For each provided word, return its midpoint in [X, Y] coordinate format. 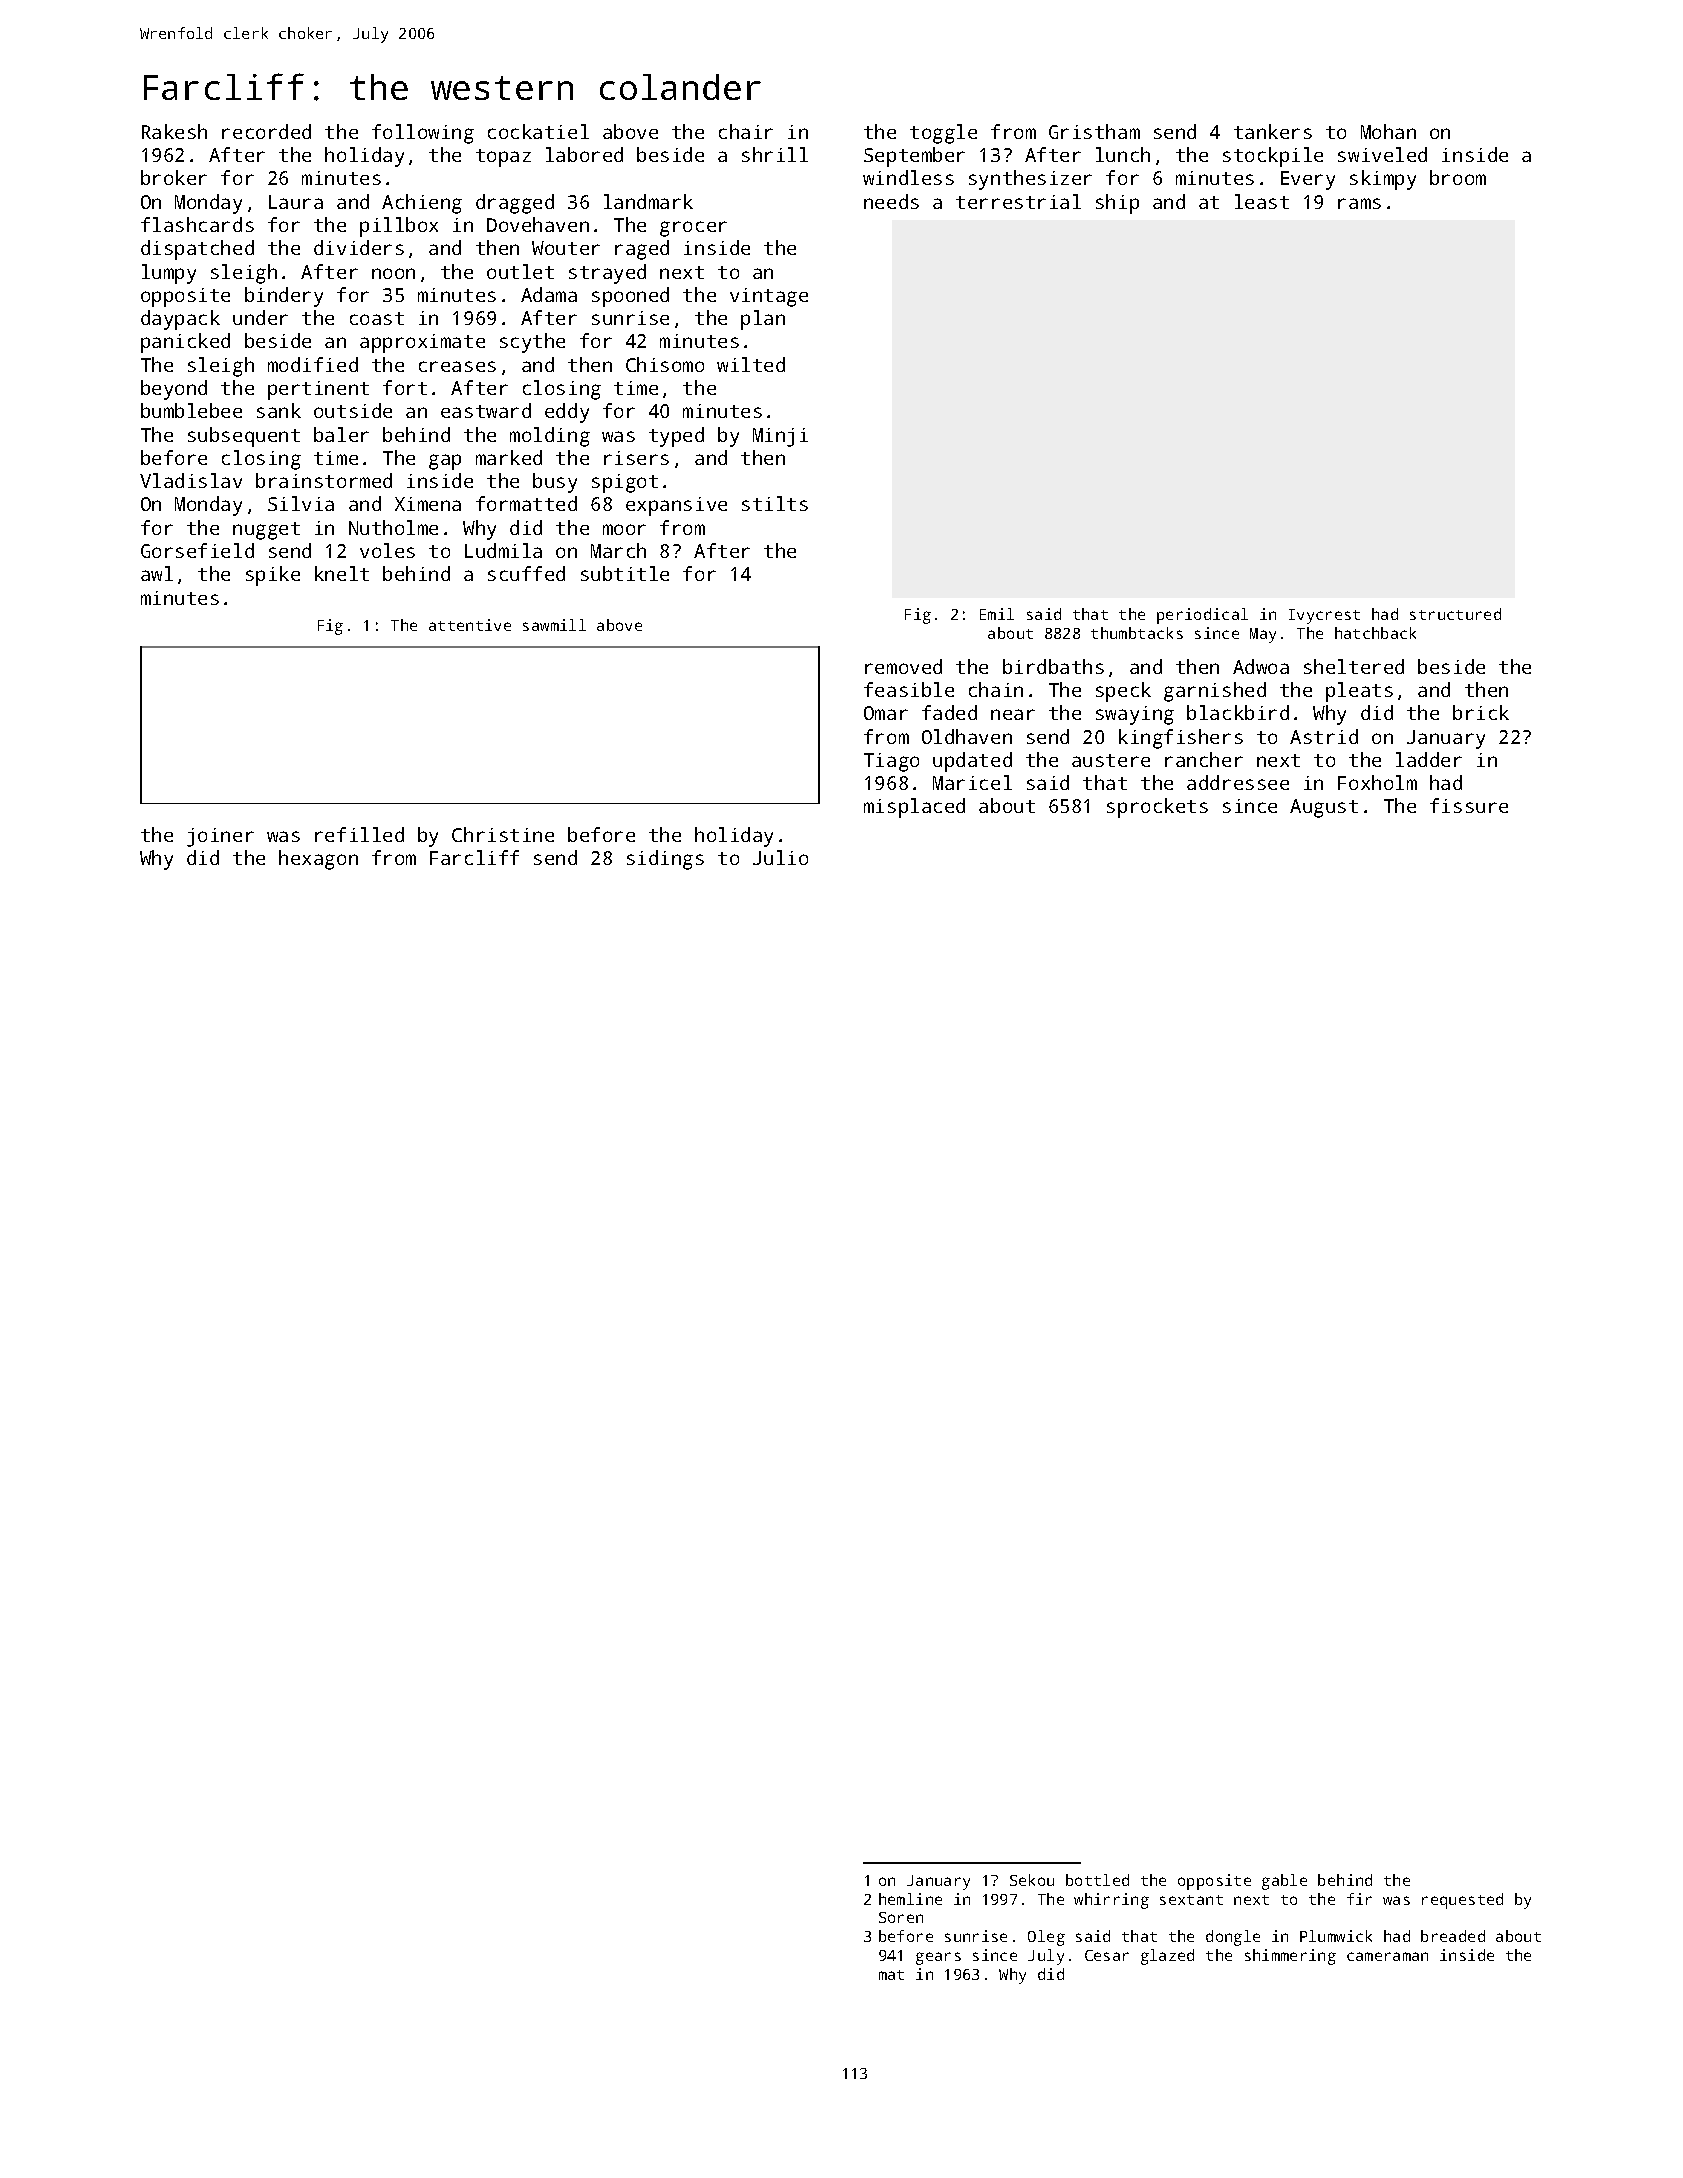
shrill [775, 154]
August [1324, 808]
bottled [1097, 1880]
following [423, 134]
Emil [997, 614]
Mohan [1388, 131]
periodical [1202, 616]
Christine [503, 834]
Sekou [1032, 1880]
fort [405, 387]
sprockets [1157, 808]
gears [938, 1958]
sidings [665, 860]
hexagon [318, 860]
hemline [910, 1899]
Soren [901, 1917]
